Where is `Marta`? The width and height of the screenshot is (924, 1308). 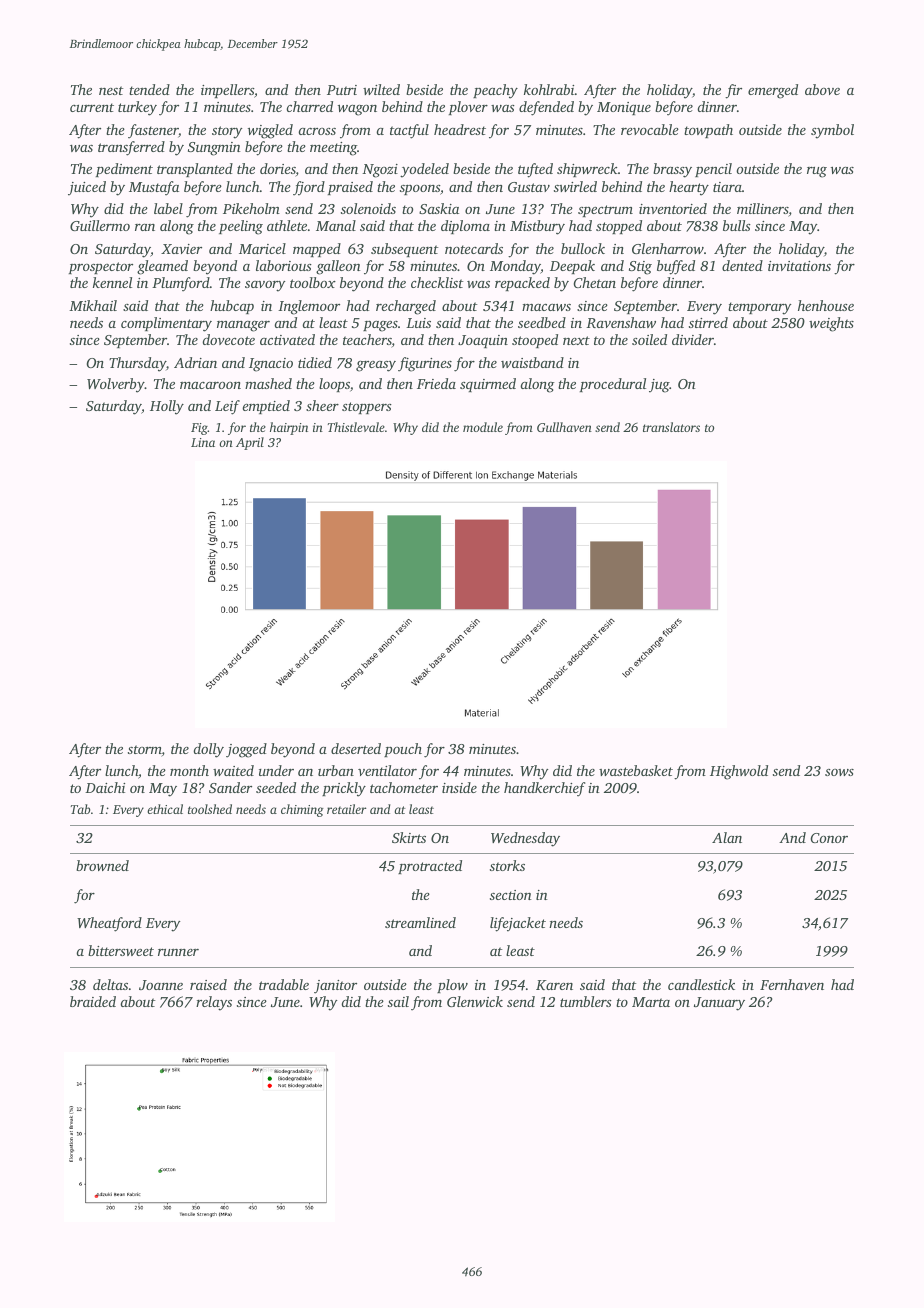 Marta is located at coordinates (651, 1002).
